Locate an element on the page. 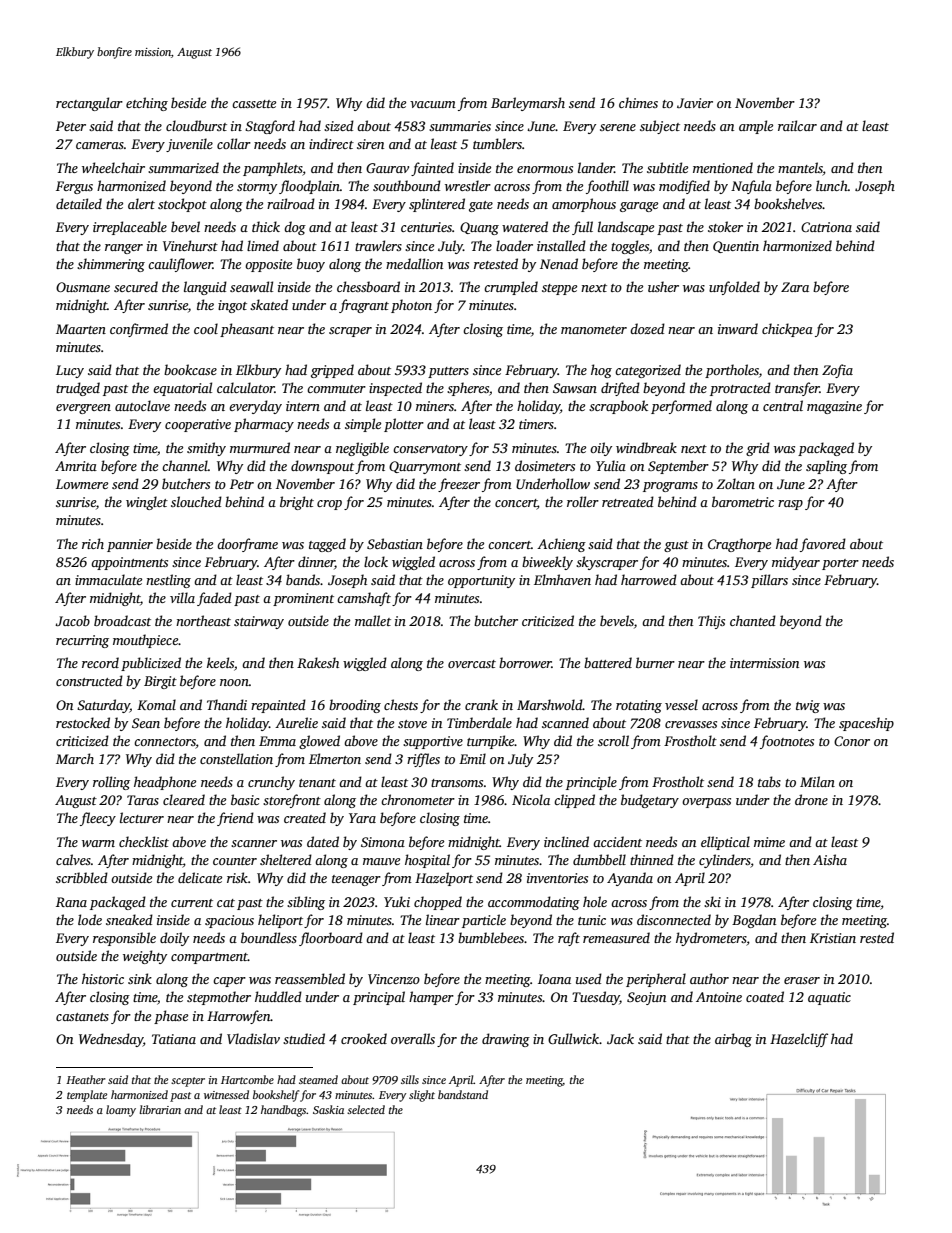  tumblers is located at coordinates (497, 143).
